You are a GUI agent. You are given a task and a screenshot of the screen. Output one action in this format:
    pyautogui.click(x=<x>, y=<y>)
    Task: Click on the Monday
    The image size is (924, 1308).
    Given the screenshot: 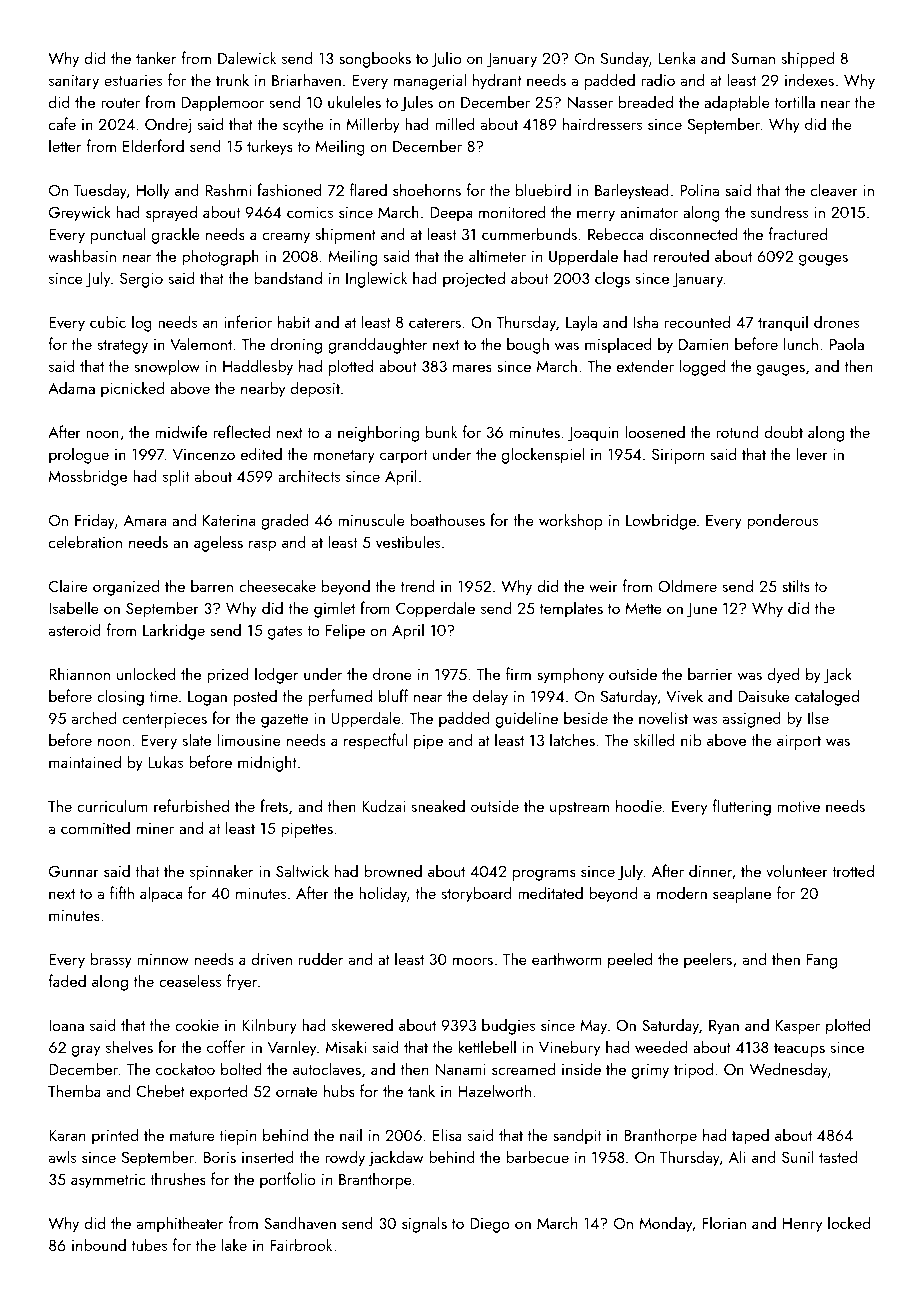 What is the action you would take?
    pyautogui.click(x=666, y=1224)
